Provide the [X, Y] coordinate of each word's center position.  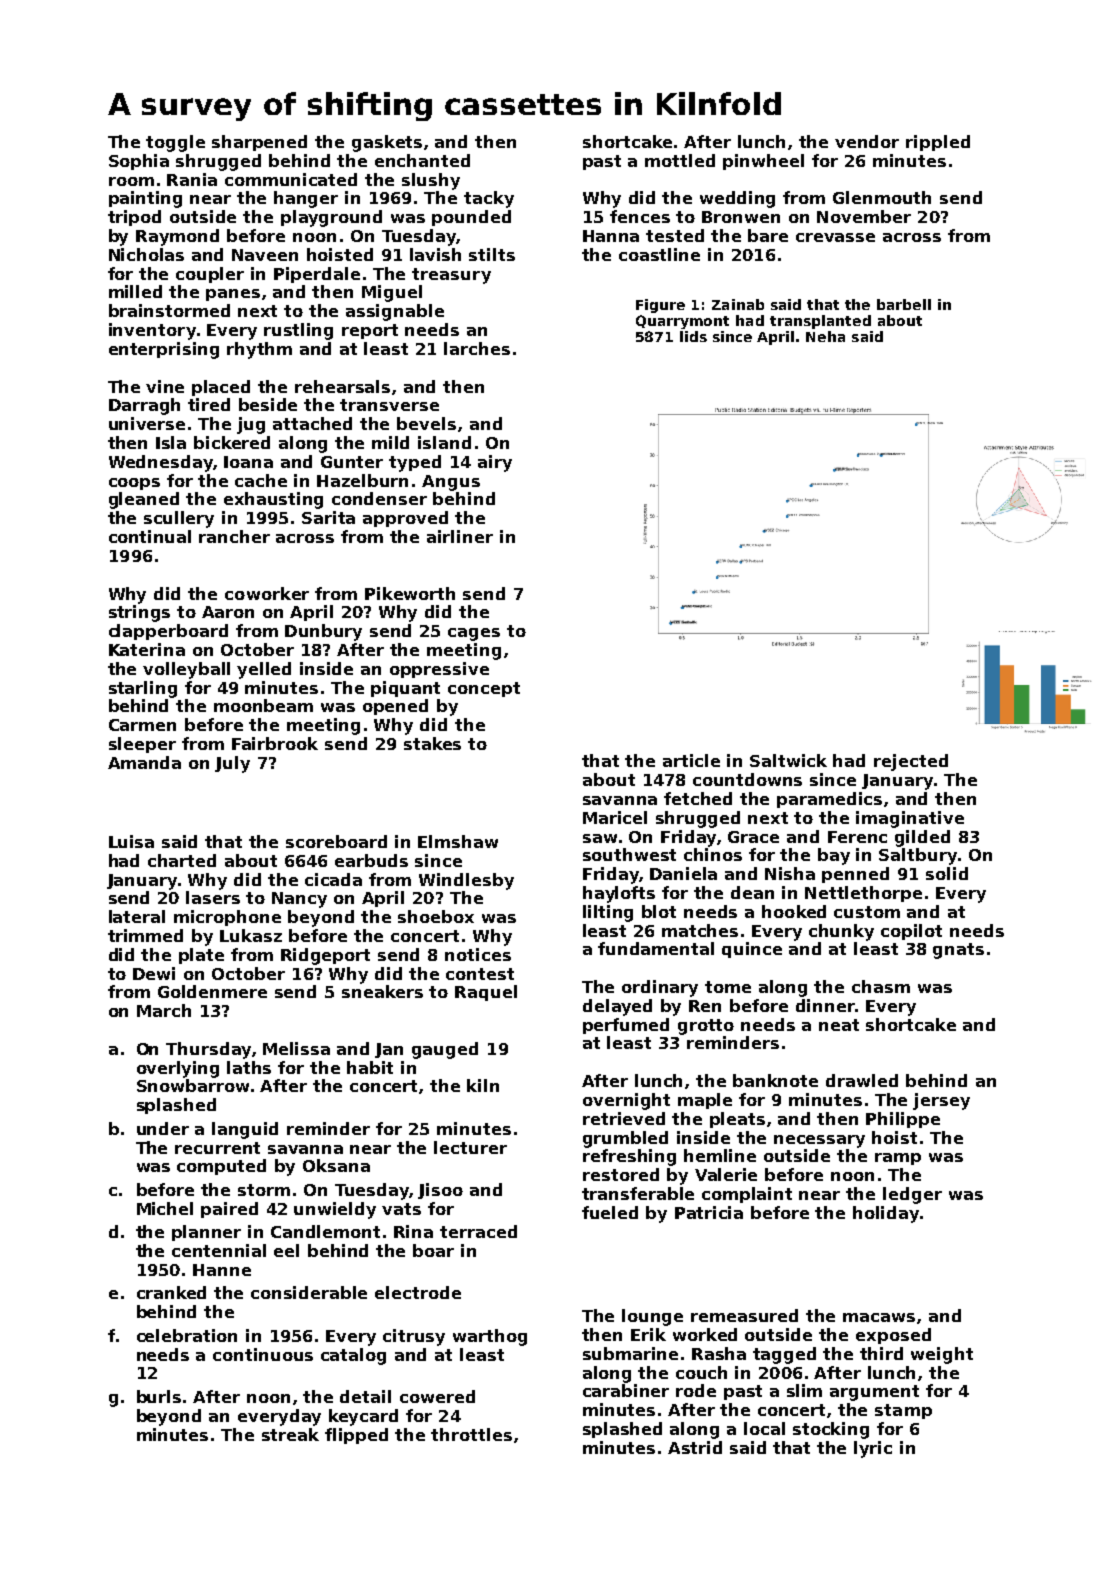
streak [290, 1434]
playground [331, 218]
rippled [938, 143]
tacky [489, 199]
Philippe [903, 1120]
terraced [478, 1231]
